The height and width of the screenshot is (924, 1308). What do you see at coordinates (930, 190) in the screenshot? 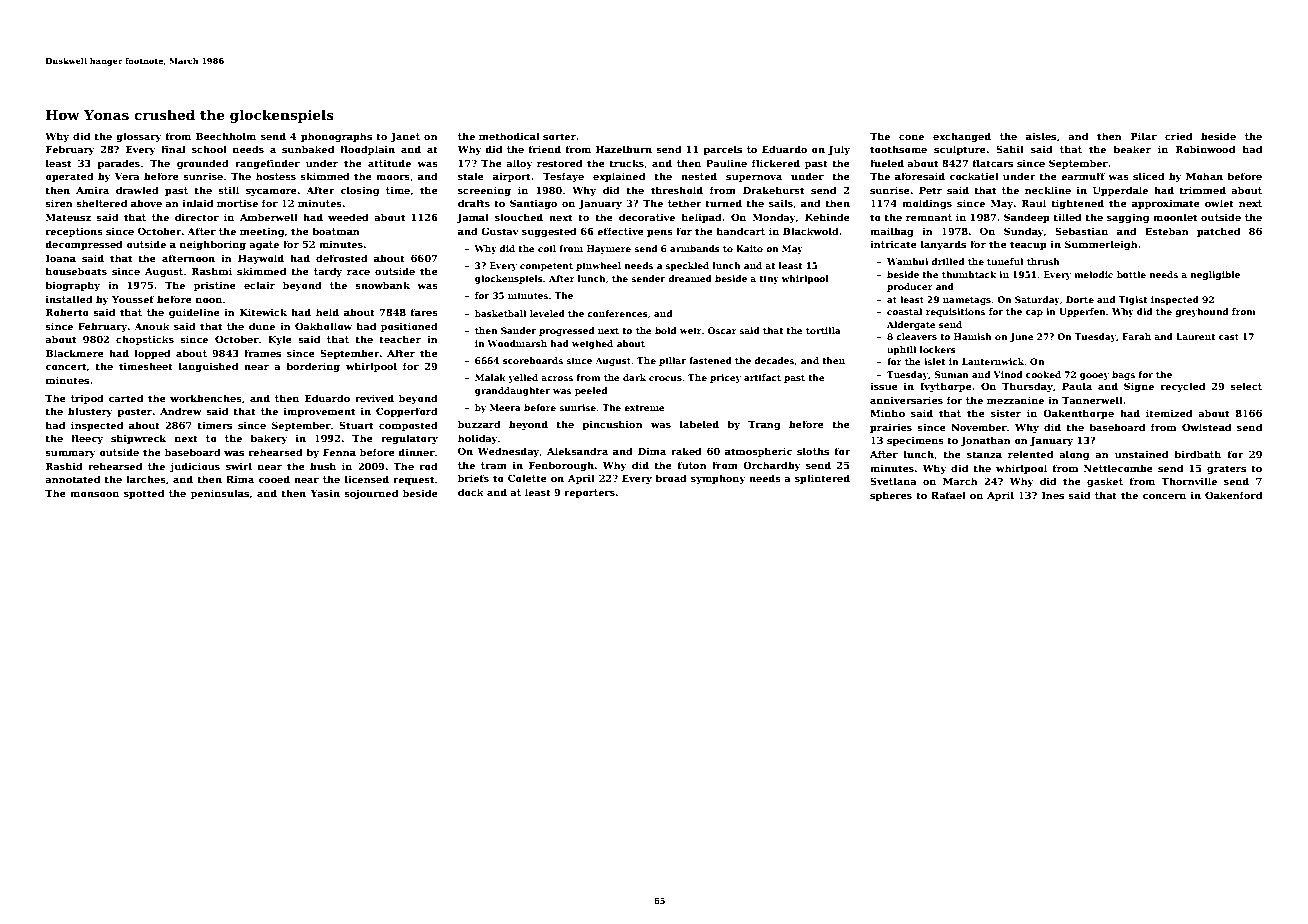
I see `Petr` at bounding box center [930, 190].
